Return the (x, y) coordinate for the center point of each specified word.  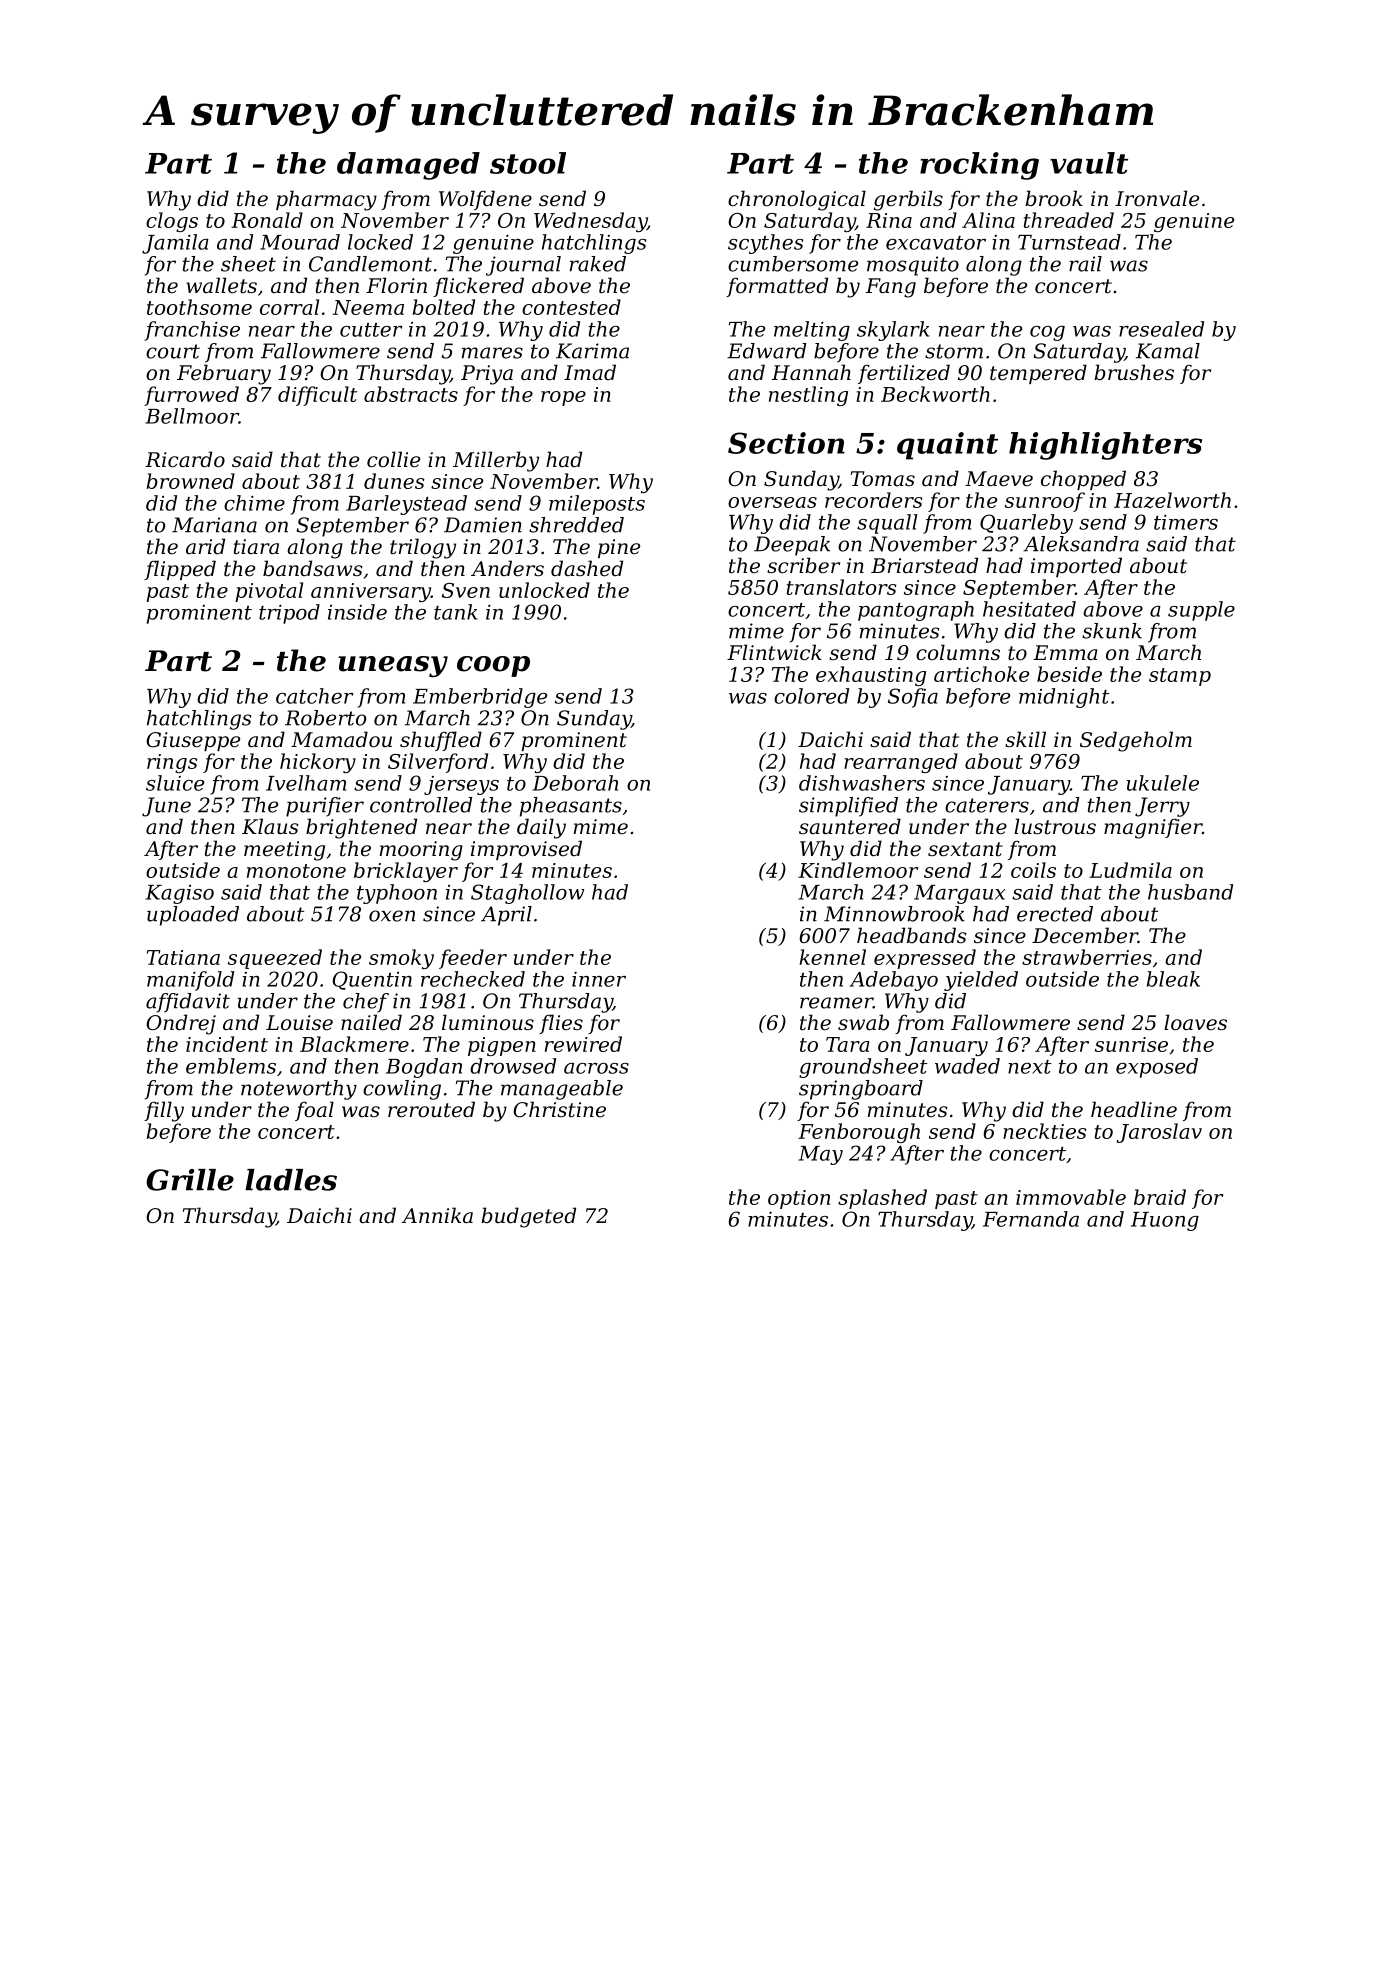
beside (1069, 674)
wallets (221, 285)
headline (1134, 1109)
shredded (576, 525)
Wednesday (590, 222)
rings (172, 763)
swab (863, 1022)
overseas (772, 502)
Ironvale (1157, 198)
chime (254, 503)
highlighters (1105, 446)
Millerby (496, 461)
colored (811, 696)
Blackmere (354, 1044)
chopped (1083, 480)
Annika (437, 1215)
